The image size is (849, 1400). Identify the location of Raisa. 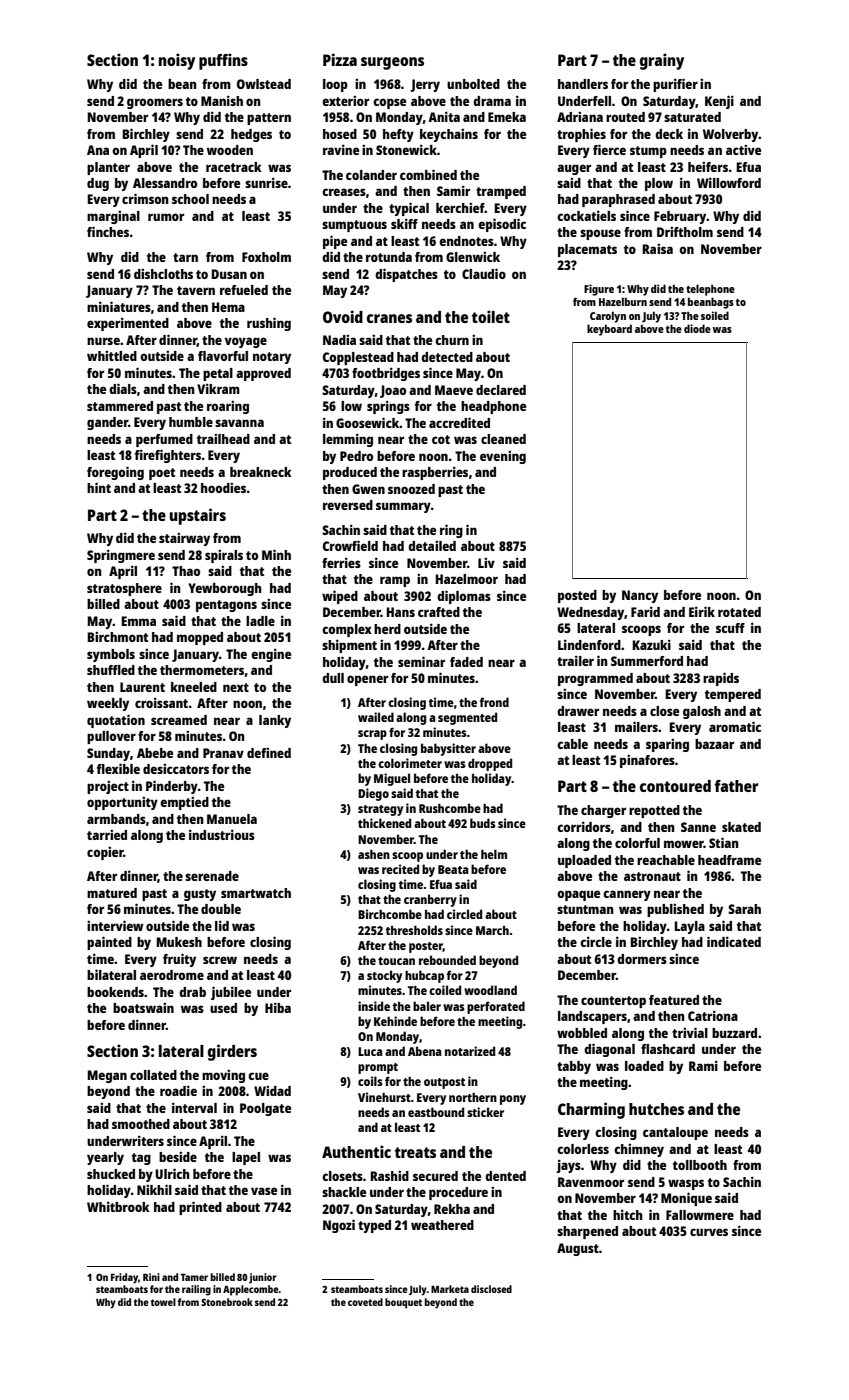
(657, 249).
